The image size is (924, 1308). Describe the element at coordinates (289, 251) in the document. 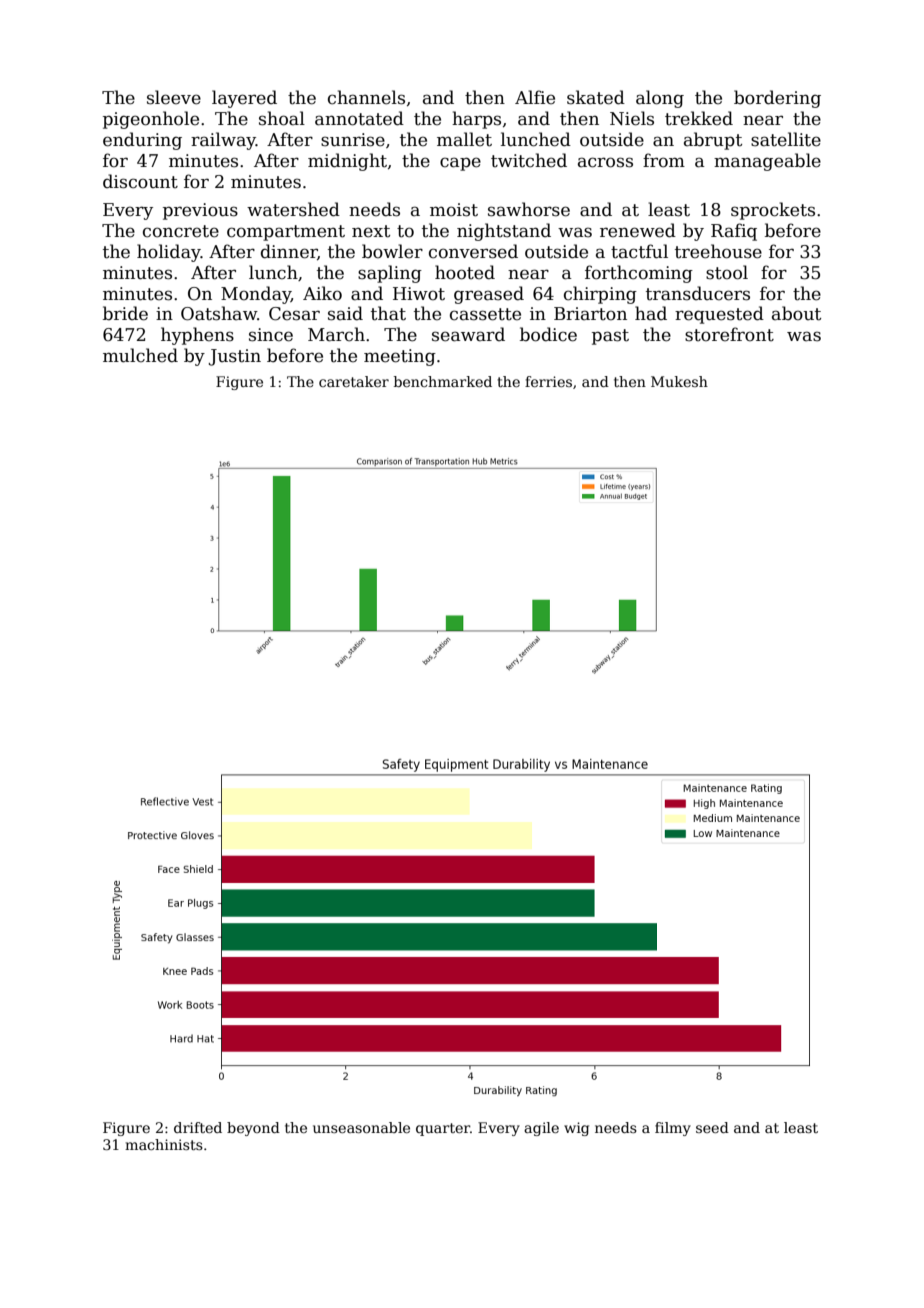

I see `dinner` at that location.
